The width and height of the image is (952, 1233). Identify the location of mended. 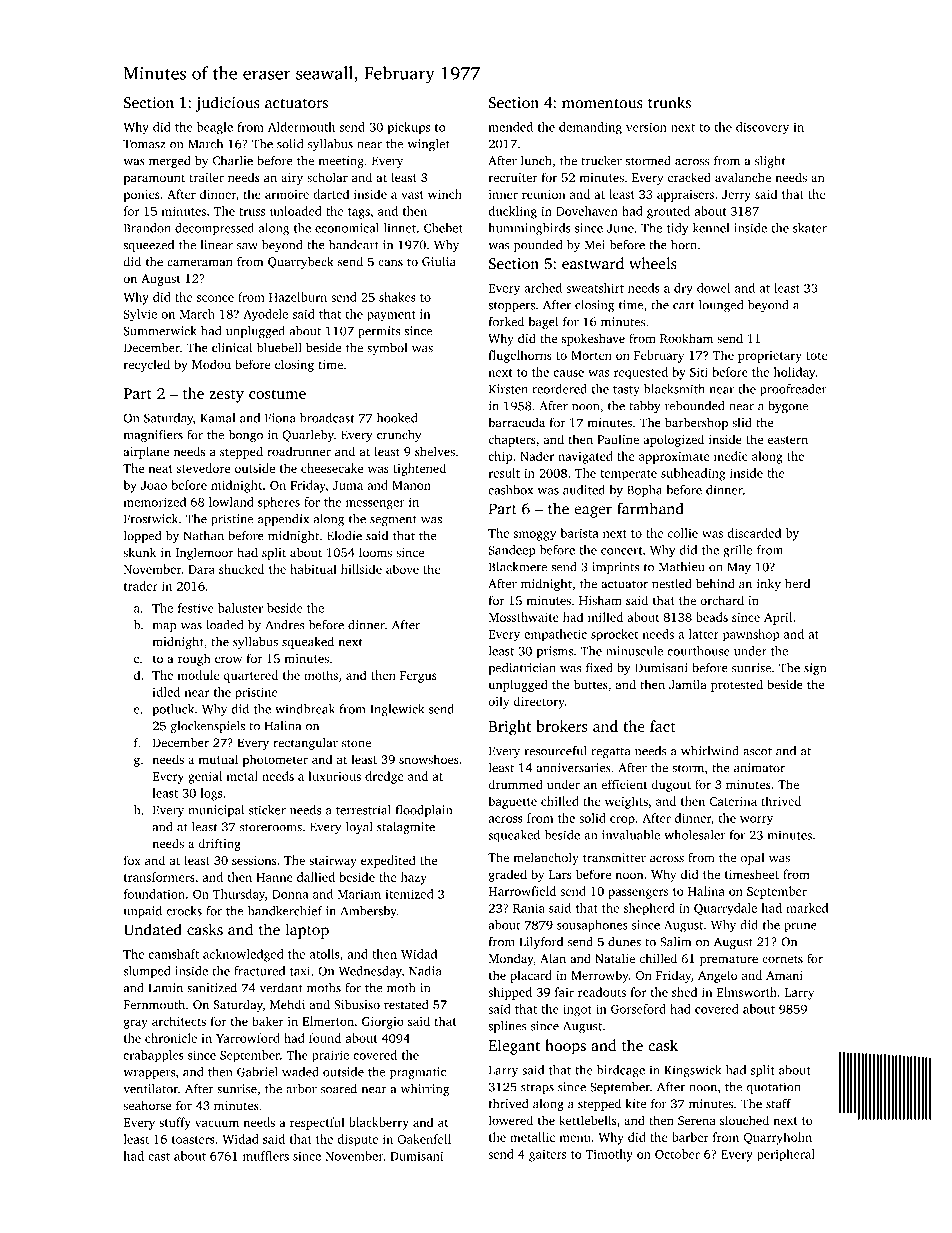
(510, 127).
